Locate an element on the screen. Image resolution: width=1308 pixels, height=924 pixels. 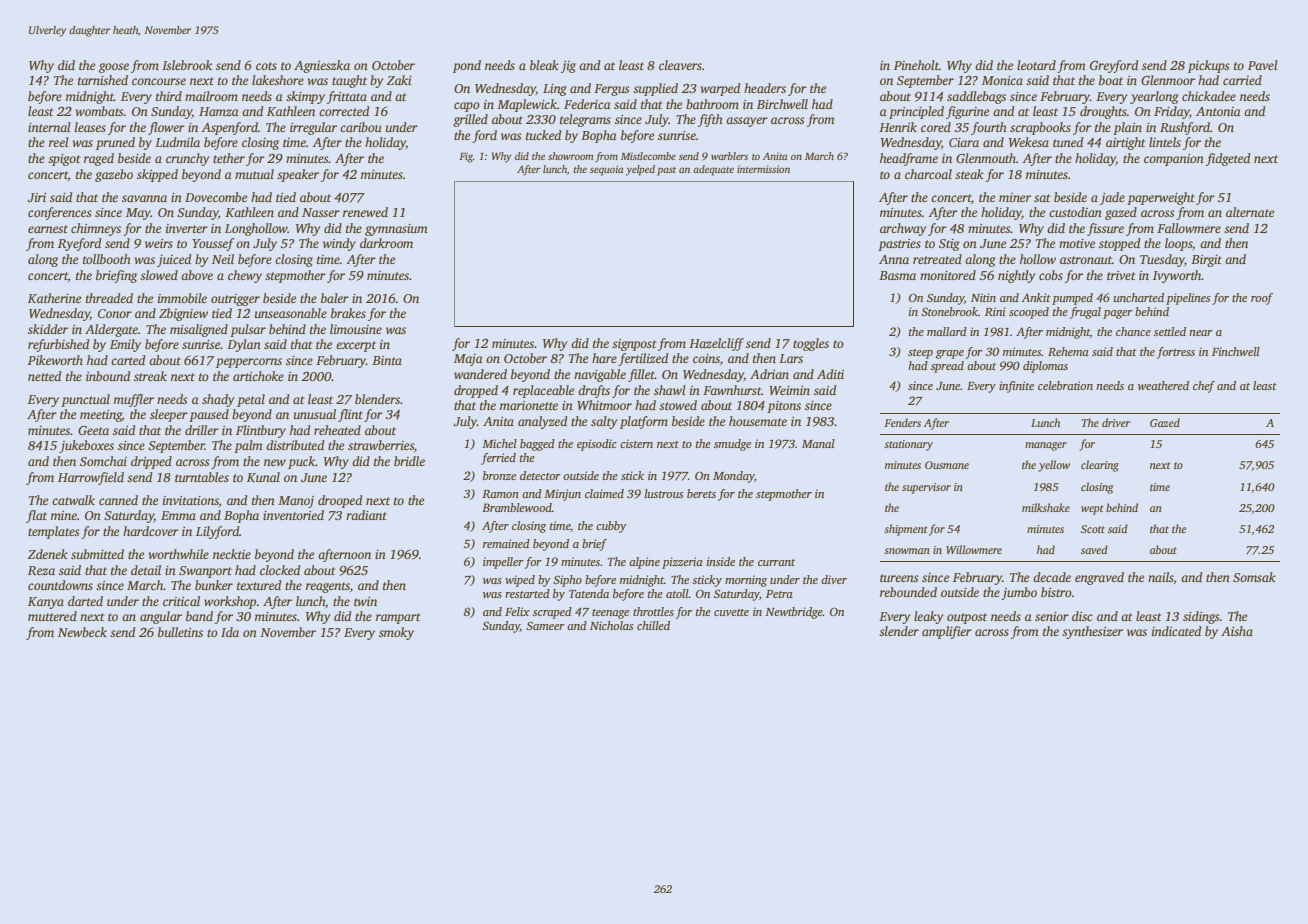
Somsak is located at coordinates (1254, 577).
